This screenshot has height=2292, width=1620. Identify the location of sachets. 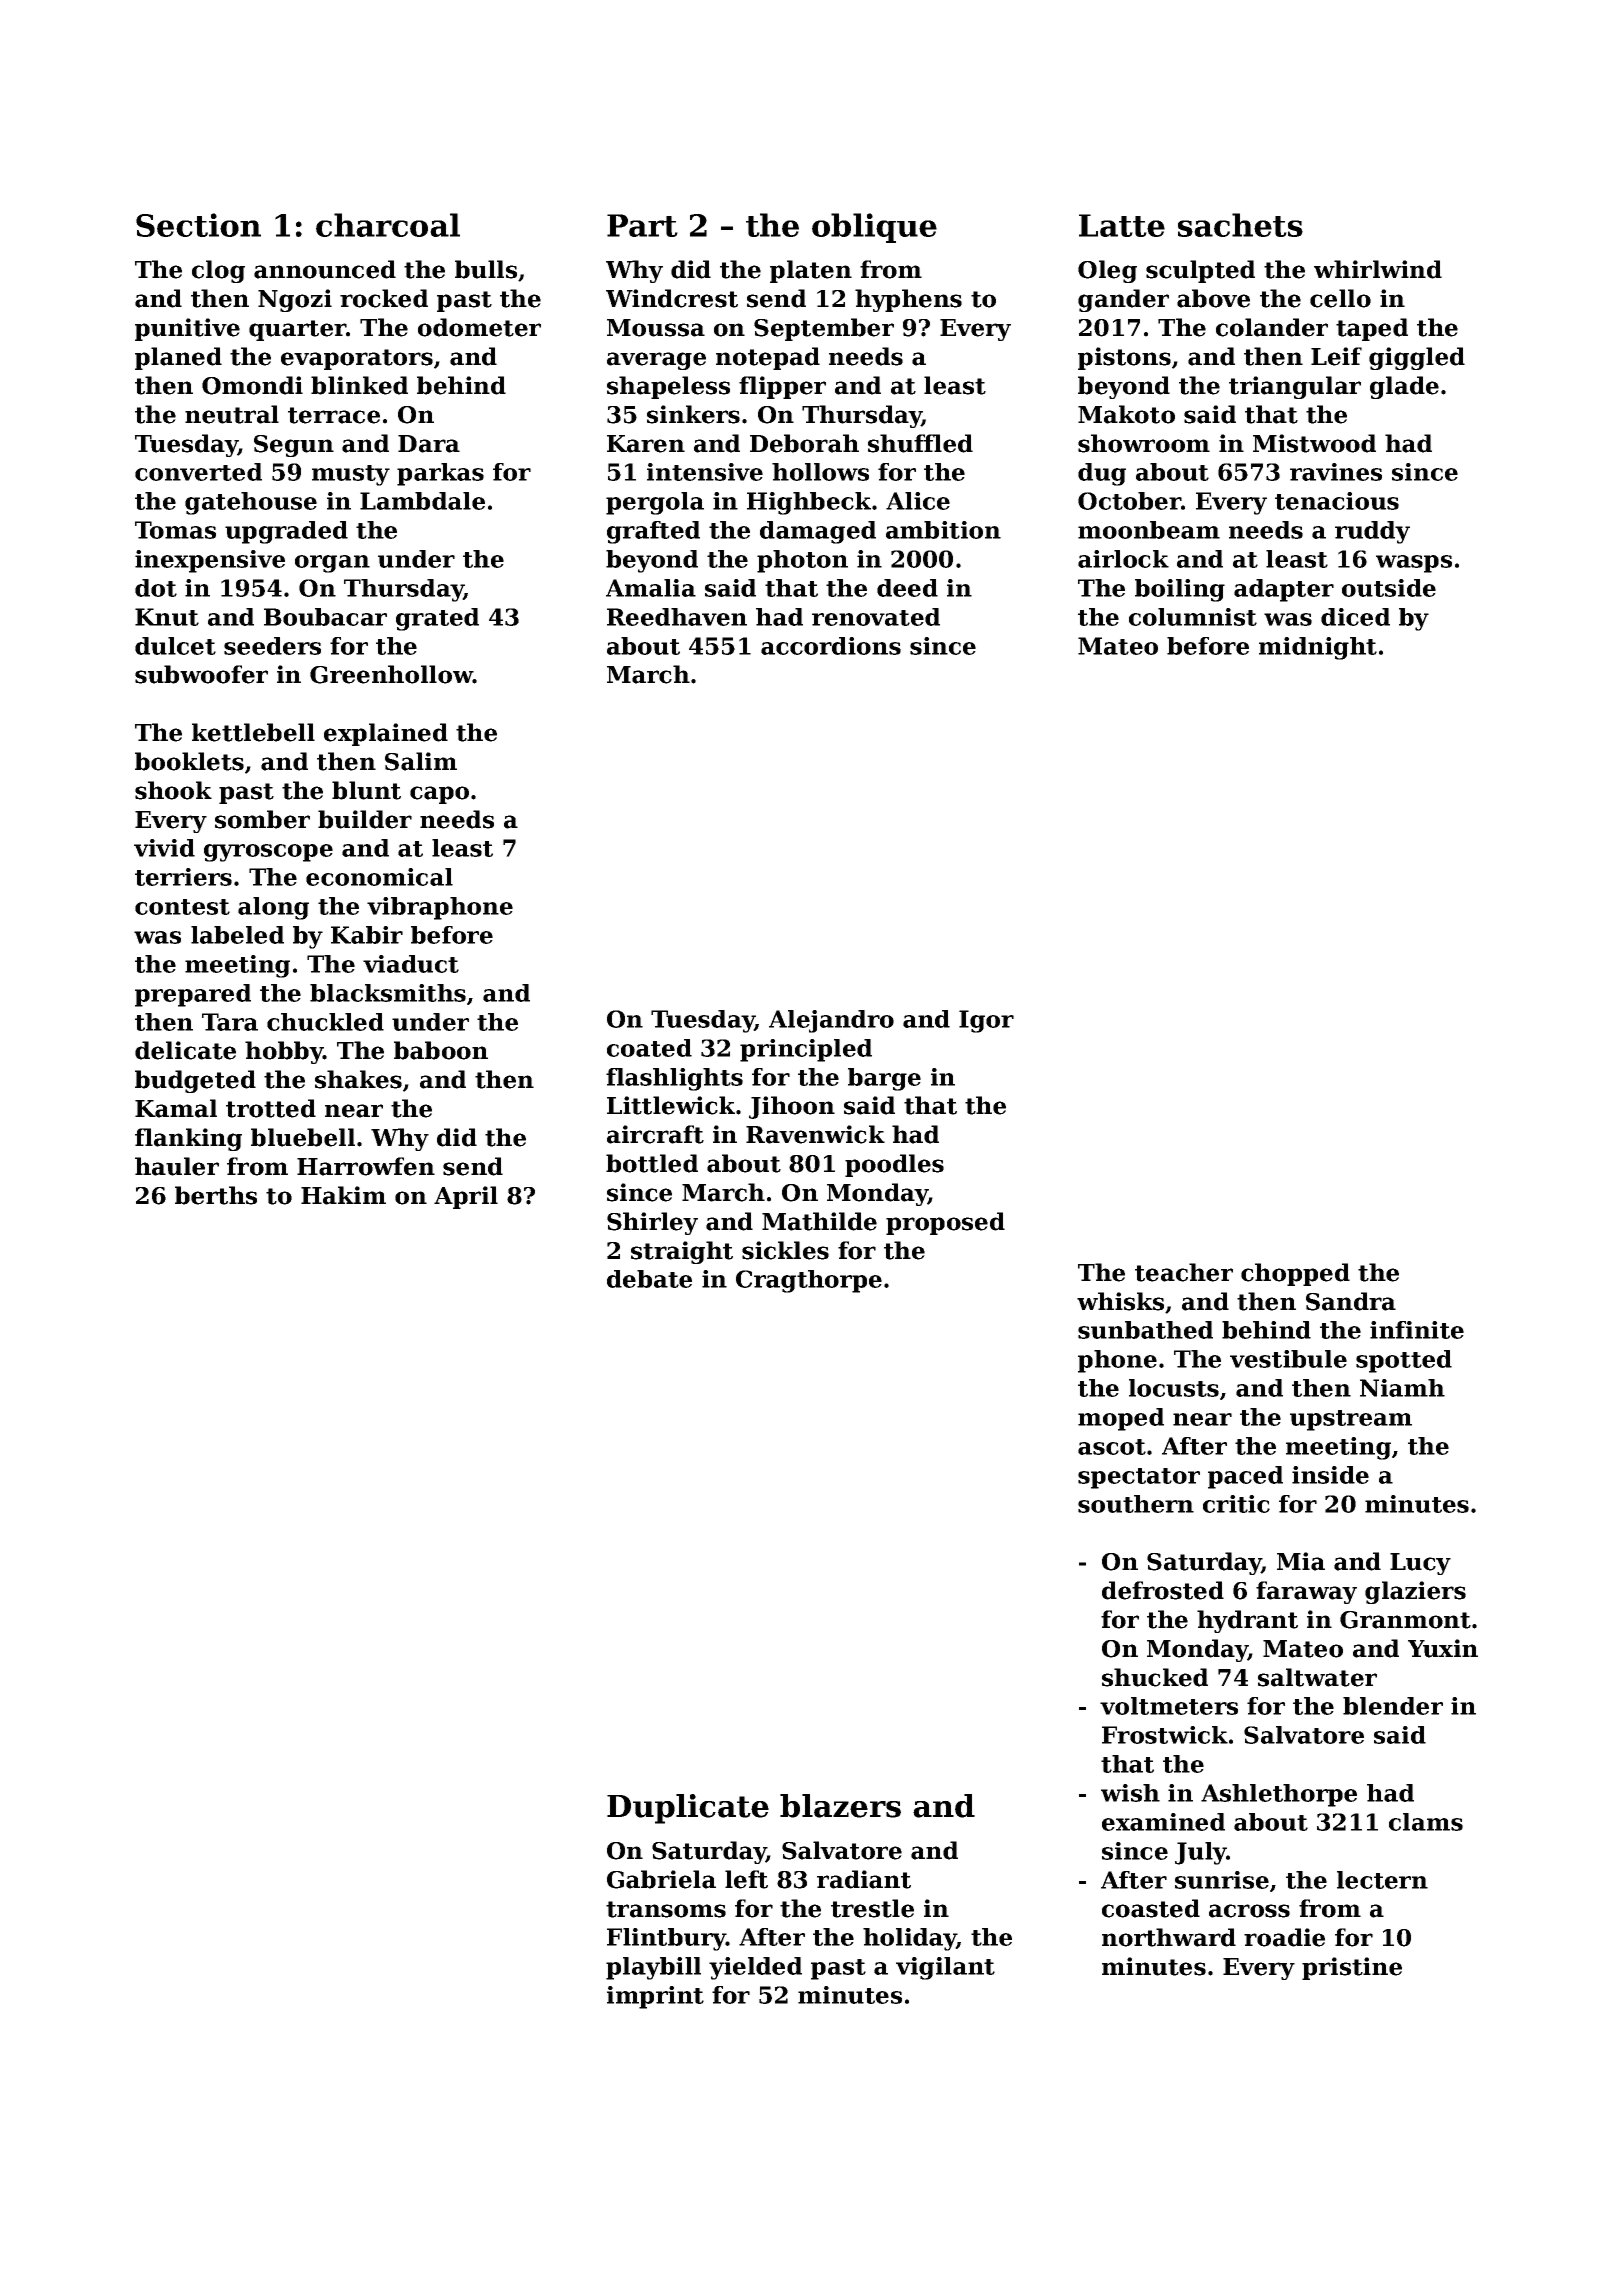
(1240, 225).
